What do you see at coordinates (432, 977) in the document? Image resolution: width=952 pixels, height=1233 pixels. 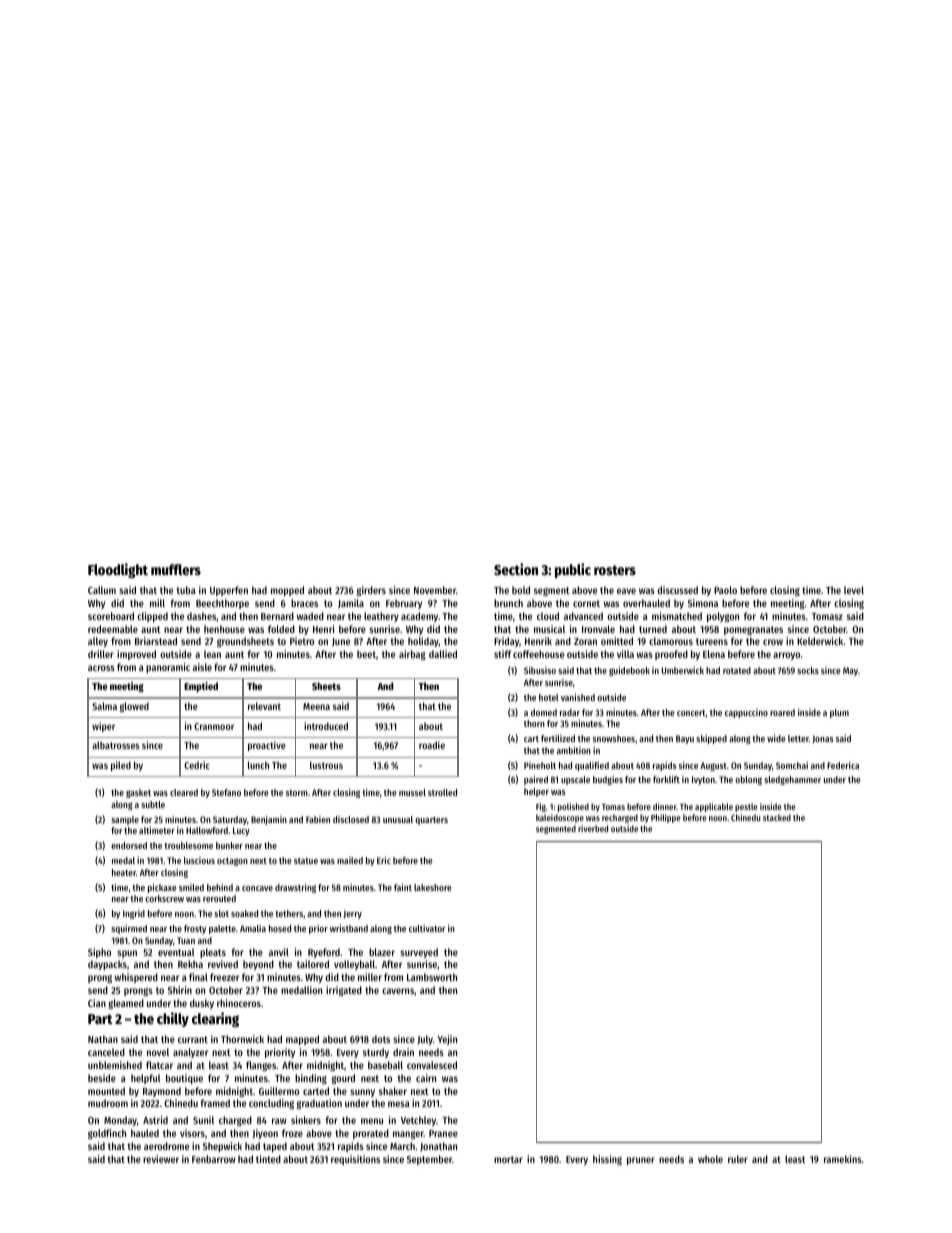 I see `Lambsworth` at bounding box center [432, 977].
